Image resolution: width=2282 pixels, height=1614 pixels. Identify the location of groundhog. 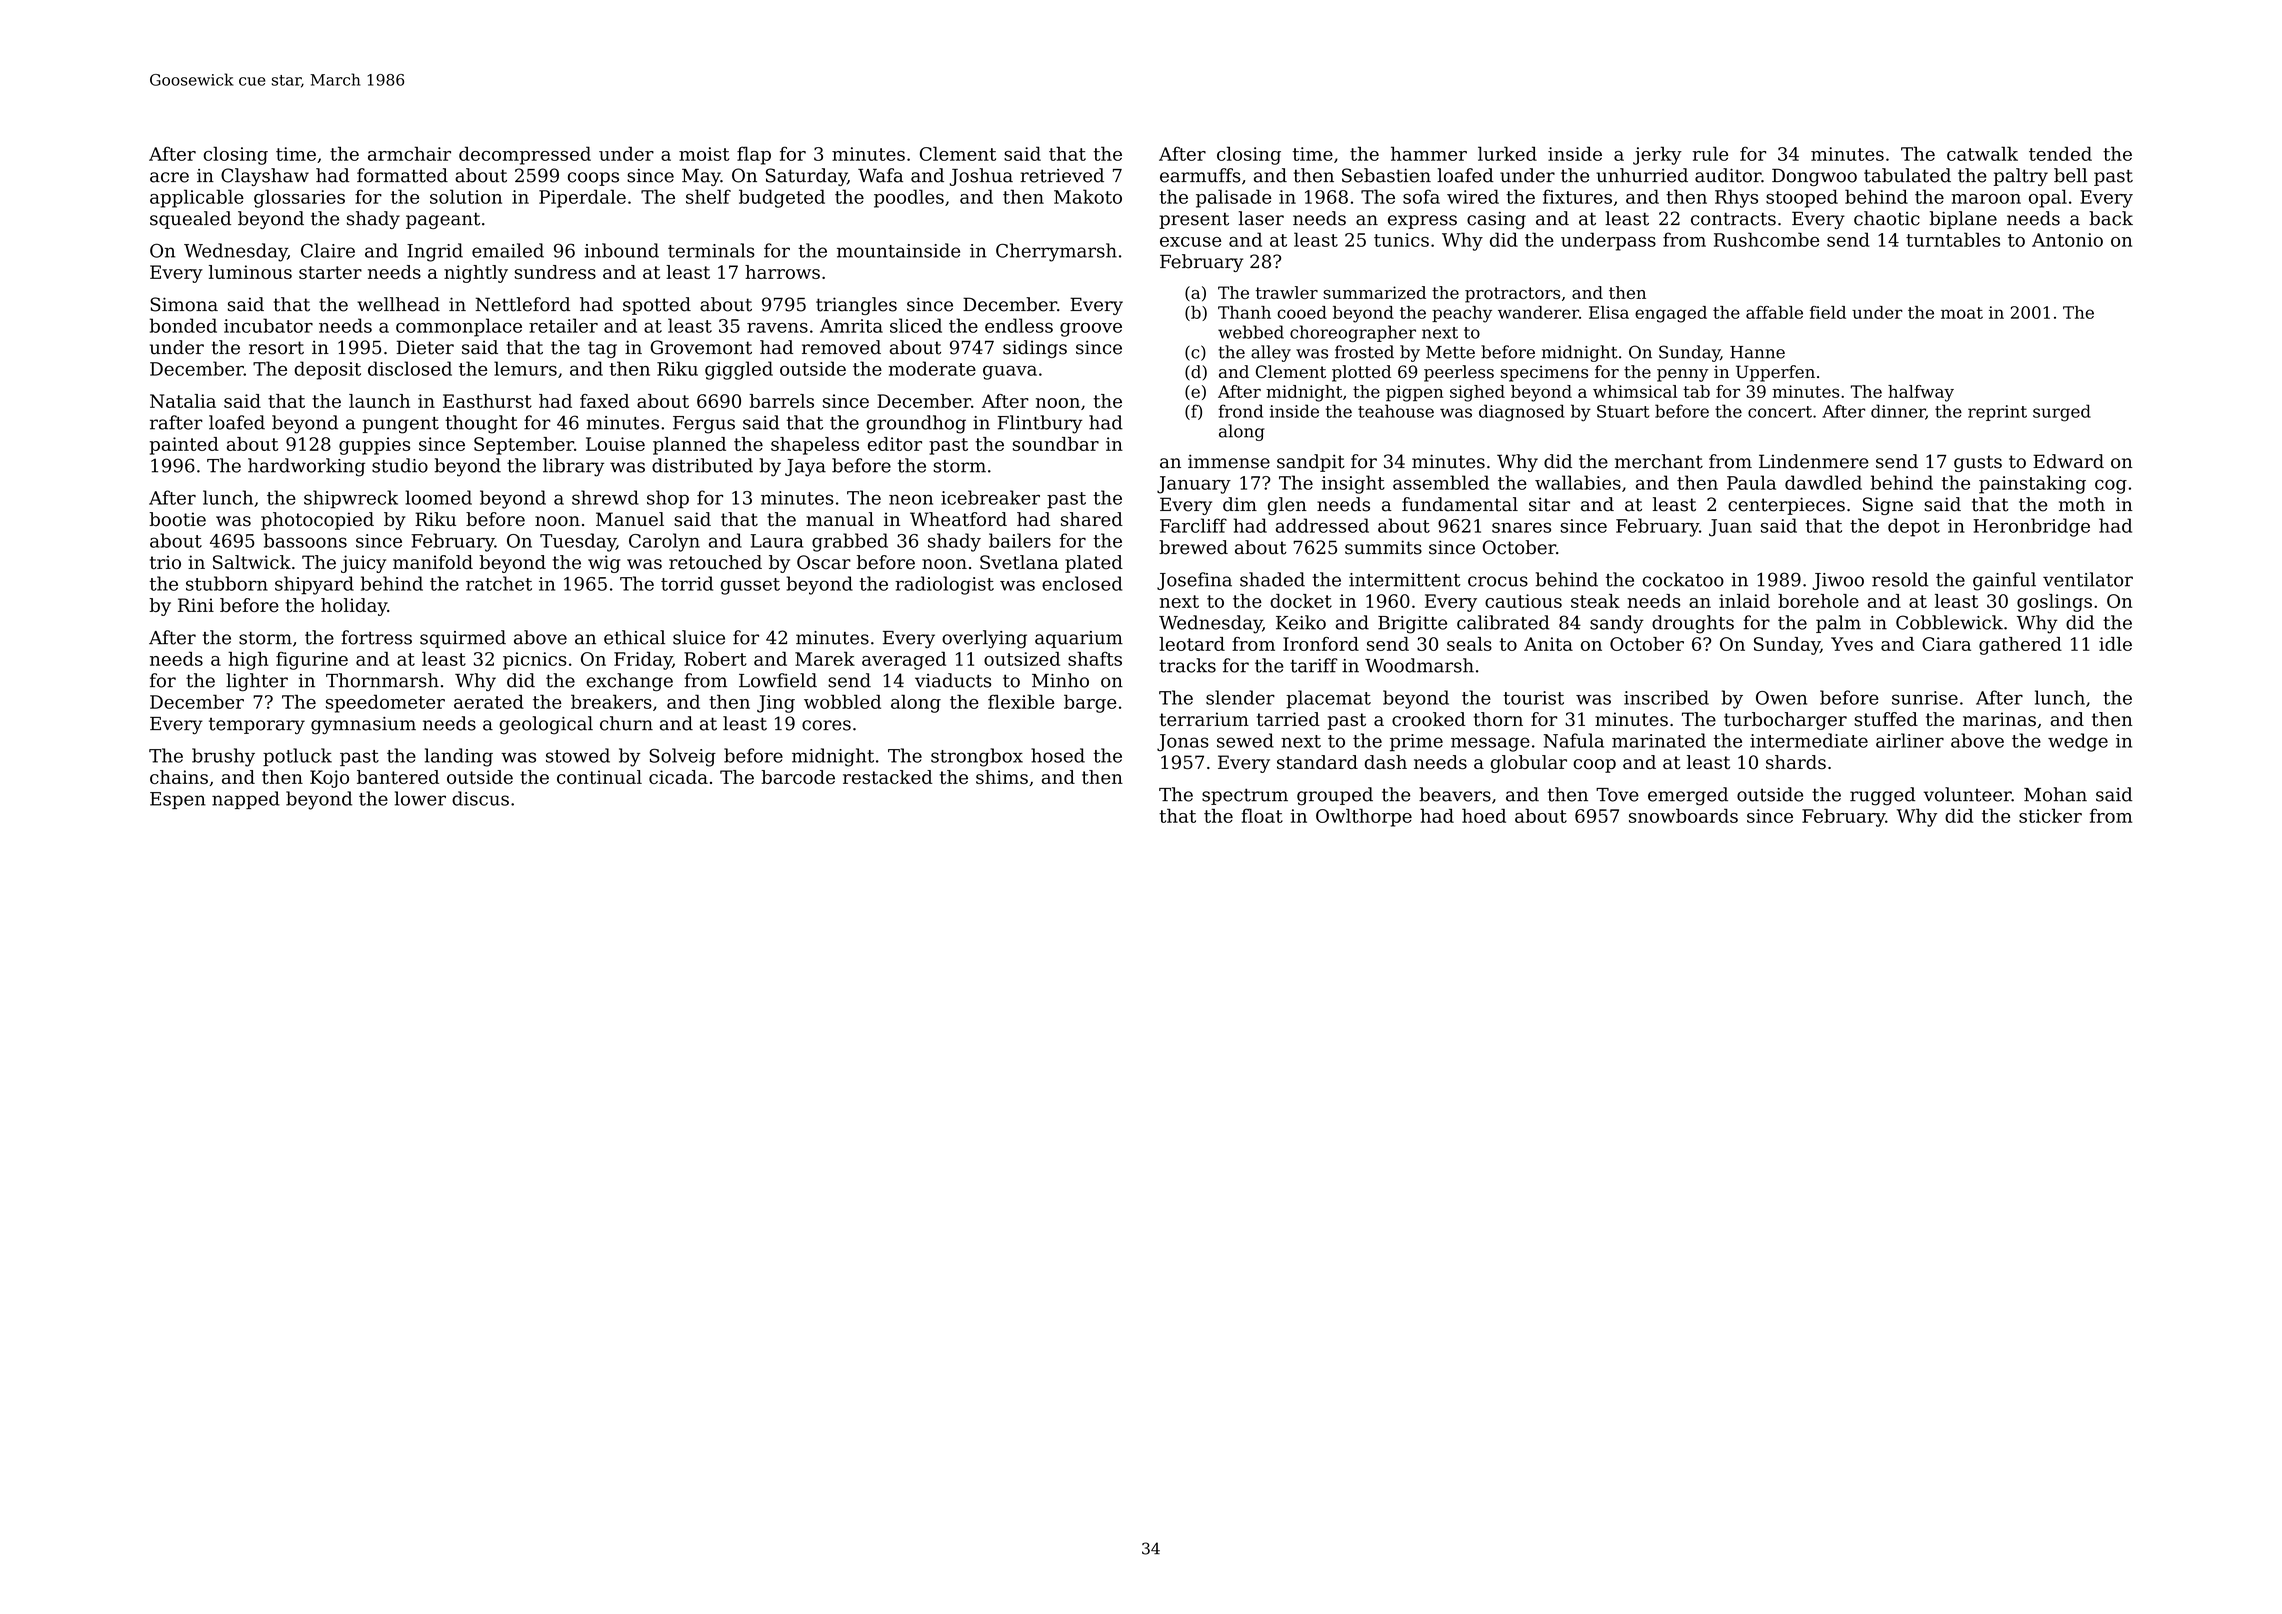
(916, 424).
